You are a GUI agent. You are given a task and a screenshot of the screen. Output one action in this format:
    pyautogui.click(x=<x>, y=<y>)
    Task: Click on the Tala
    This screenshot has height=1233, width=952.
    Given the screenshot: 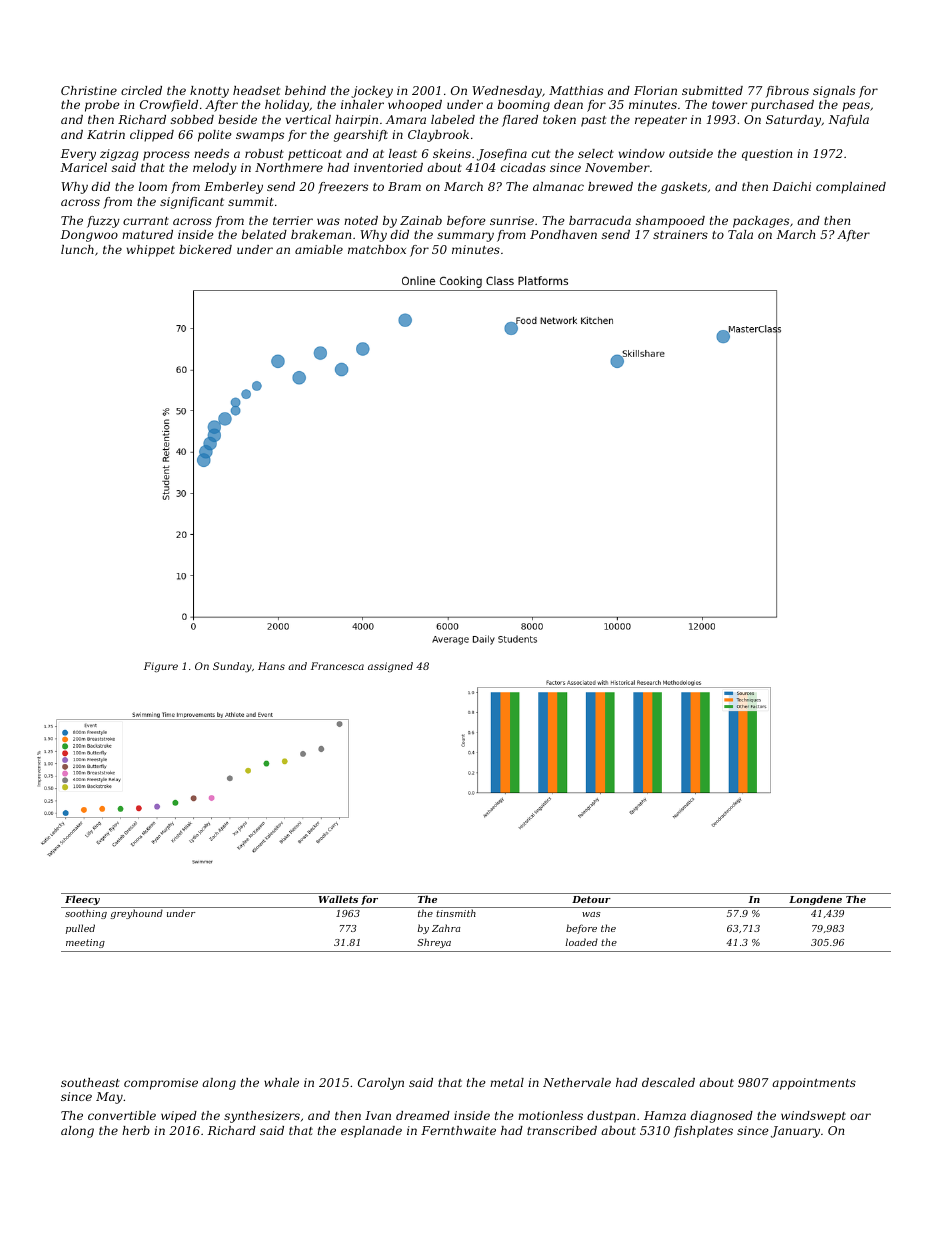 What is the action you would take?
    pyautogui.click(x=740, y=234)
